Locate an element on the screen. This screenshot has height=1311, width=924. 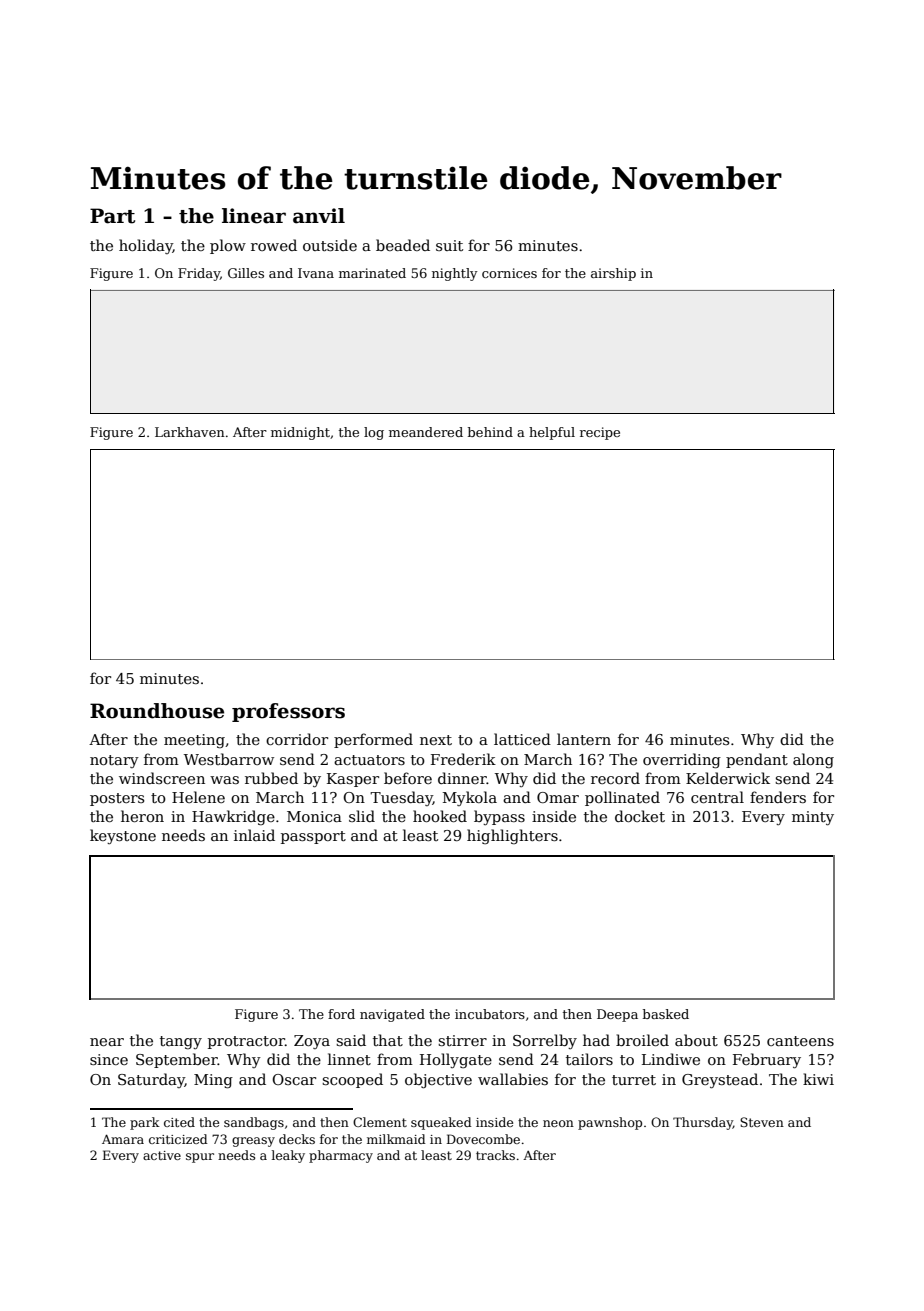
latticed is located at coordinates (522, 739).
